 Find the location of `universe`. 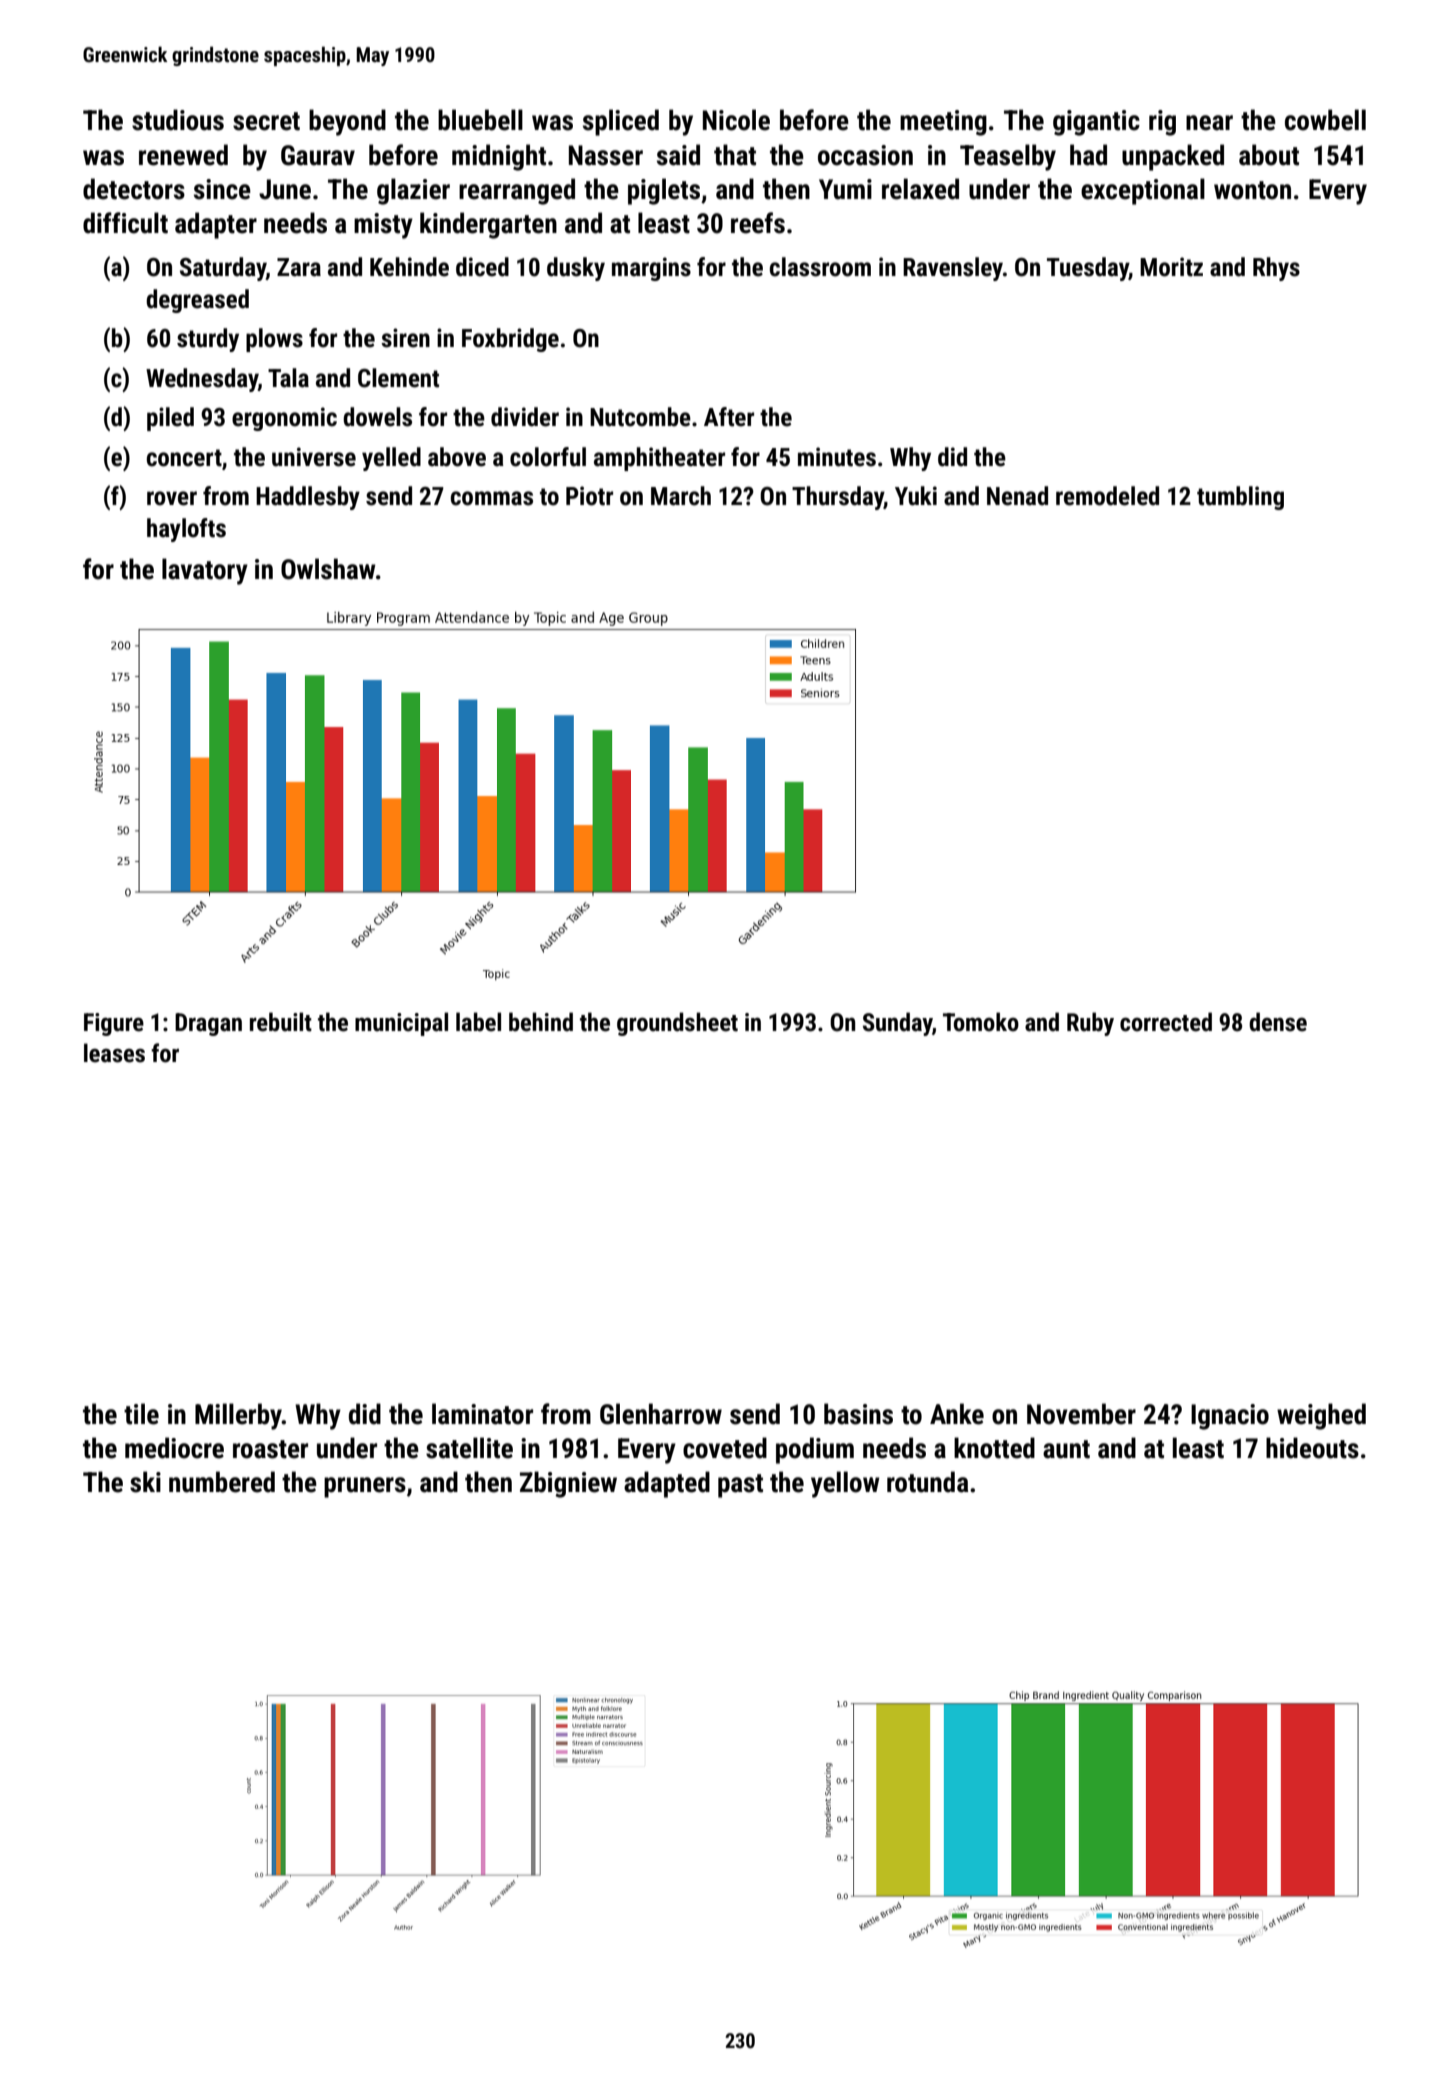

universe is located at coordinates (314, 457).
